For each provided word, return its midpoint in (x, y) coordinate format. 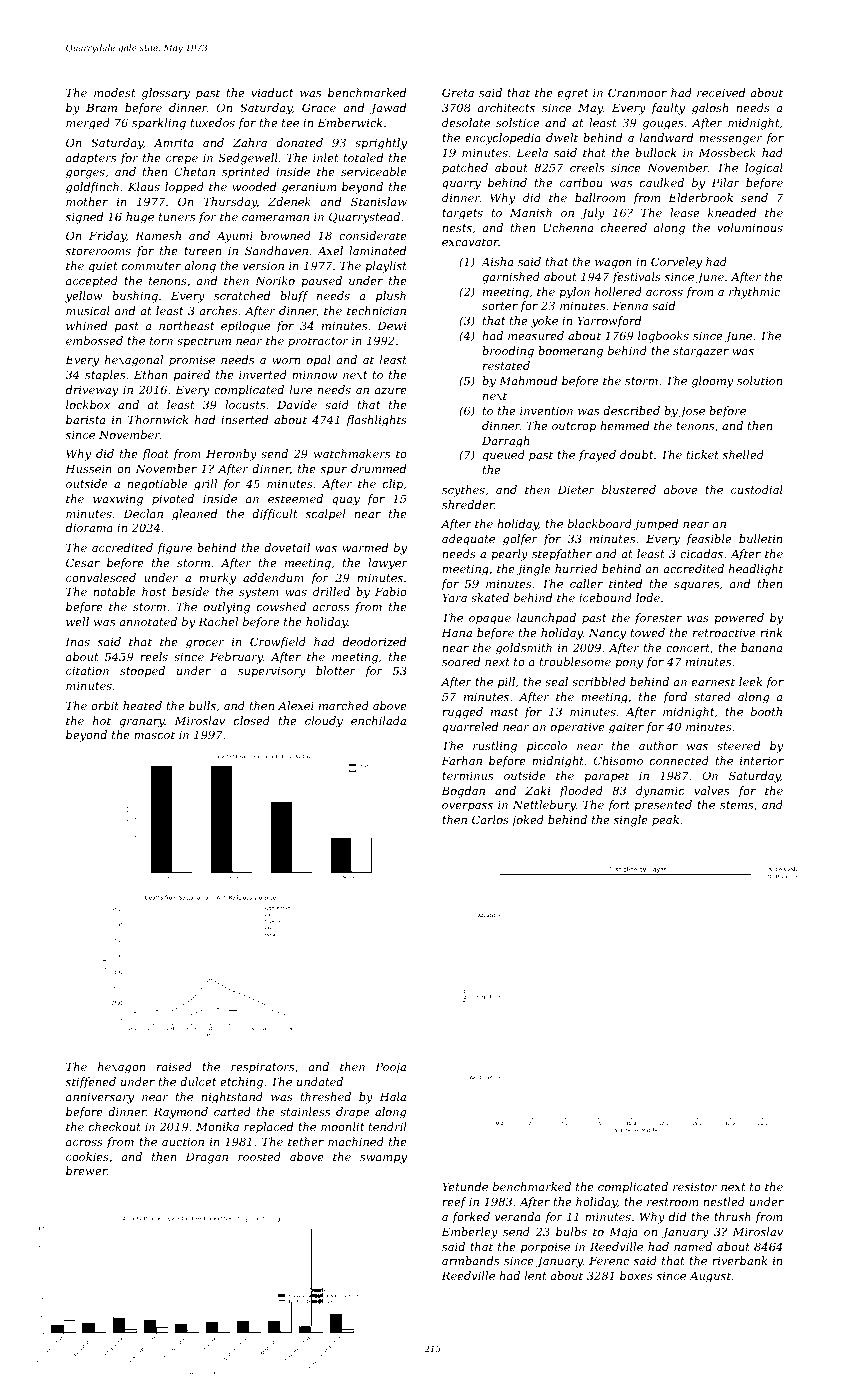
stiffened (91, 1083)
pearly (509, 555)
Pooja (390, 1068)
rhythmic (754, 293)
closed (252, 720)
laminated (377, 250)
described (631, 410)
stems (736, 805)
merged (88, 124)
